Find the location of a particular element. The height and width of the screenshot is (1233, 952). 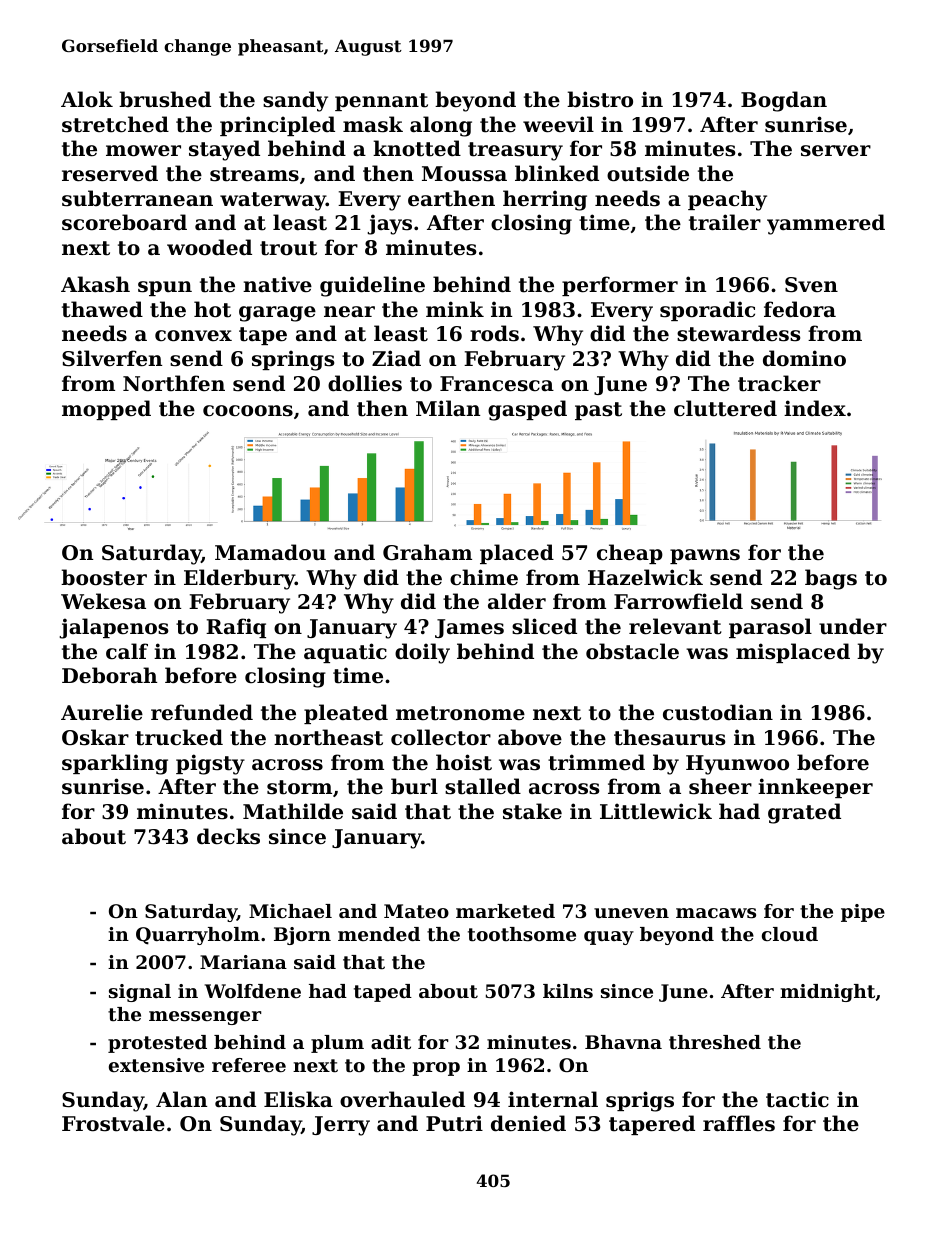

cloud is located at coordinates (790, 934).
